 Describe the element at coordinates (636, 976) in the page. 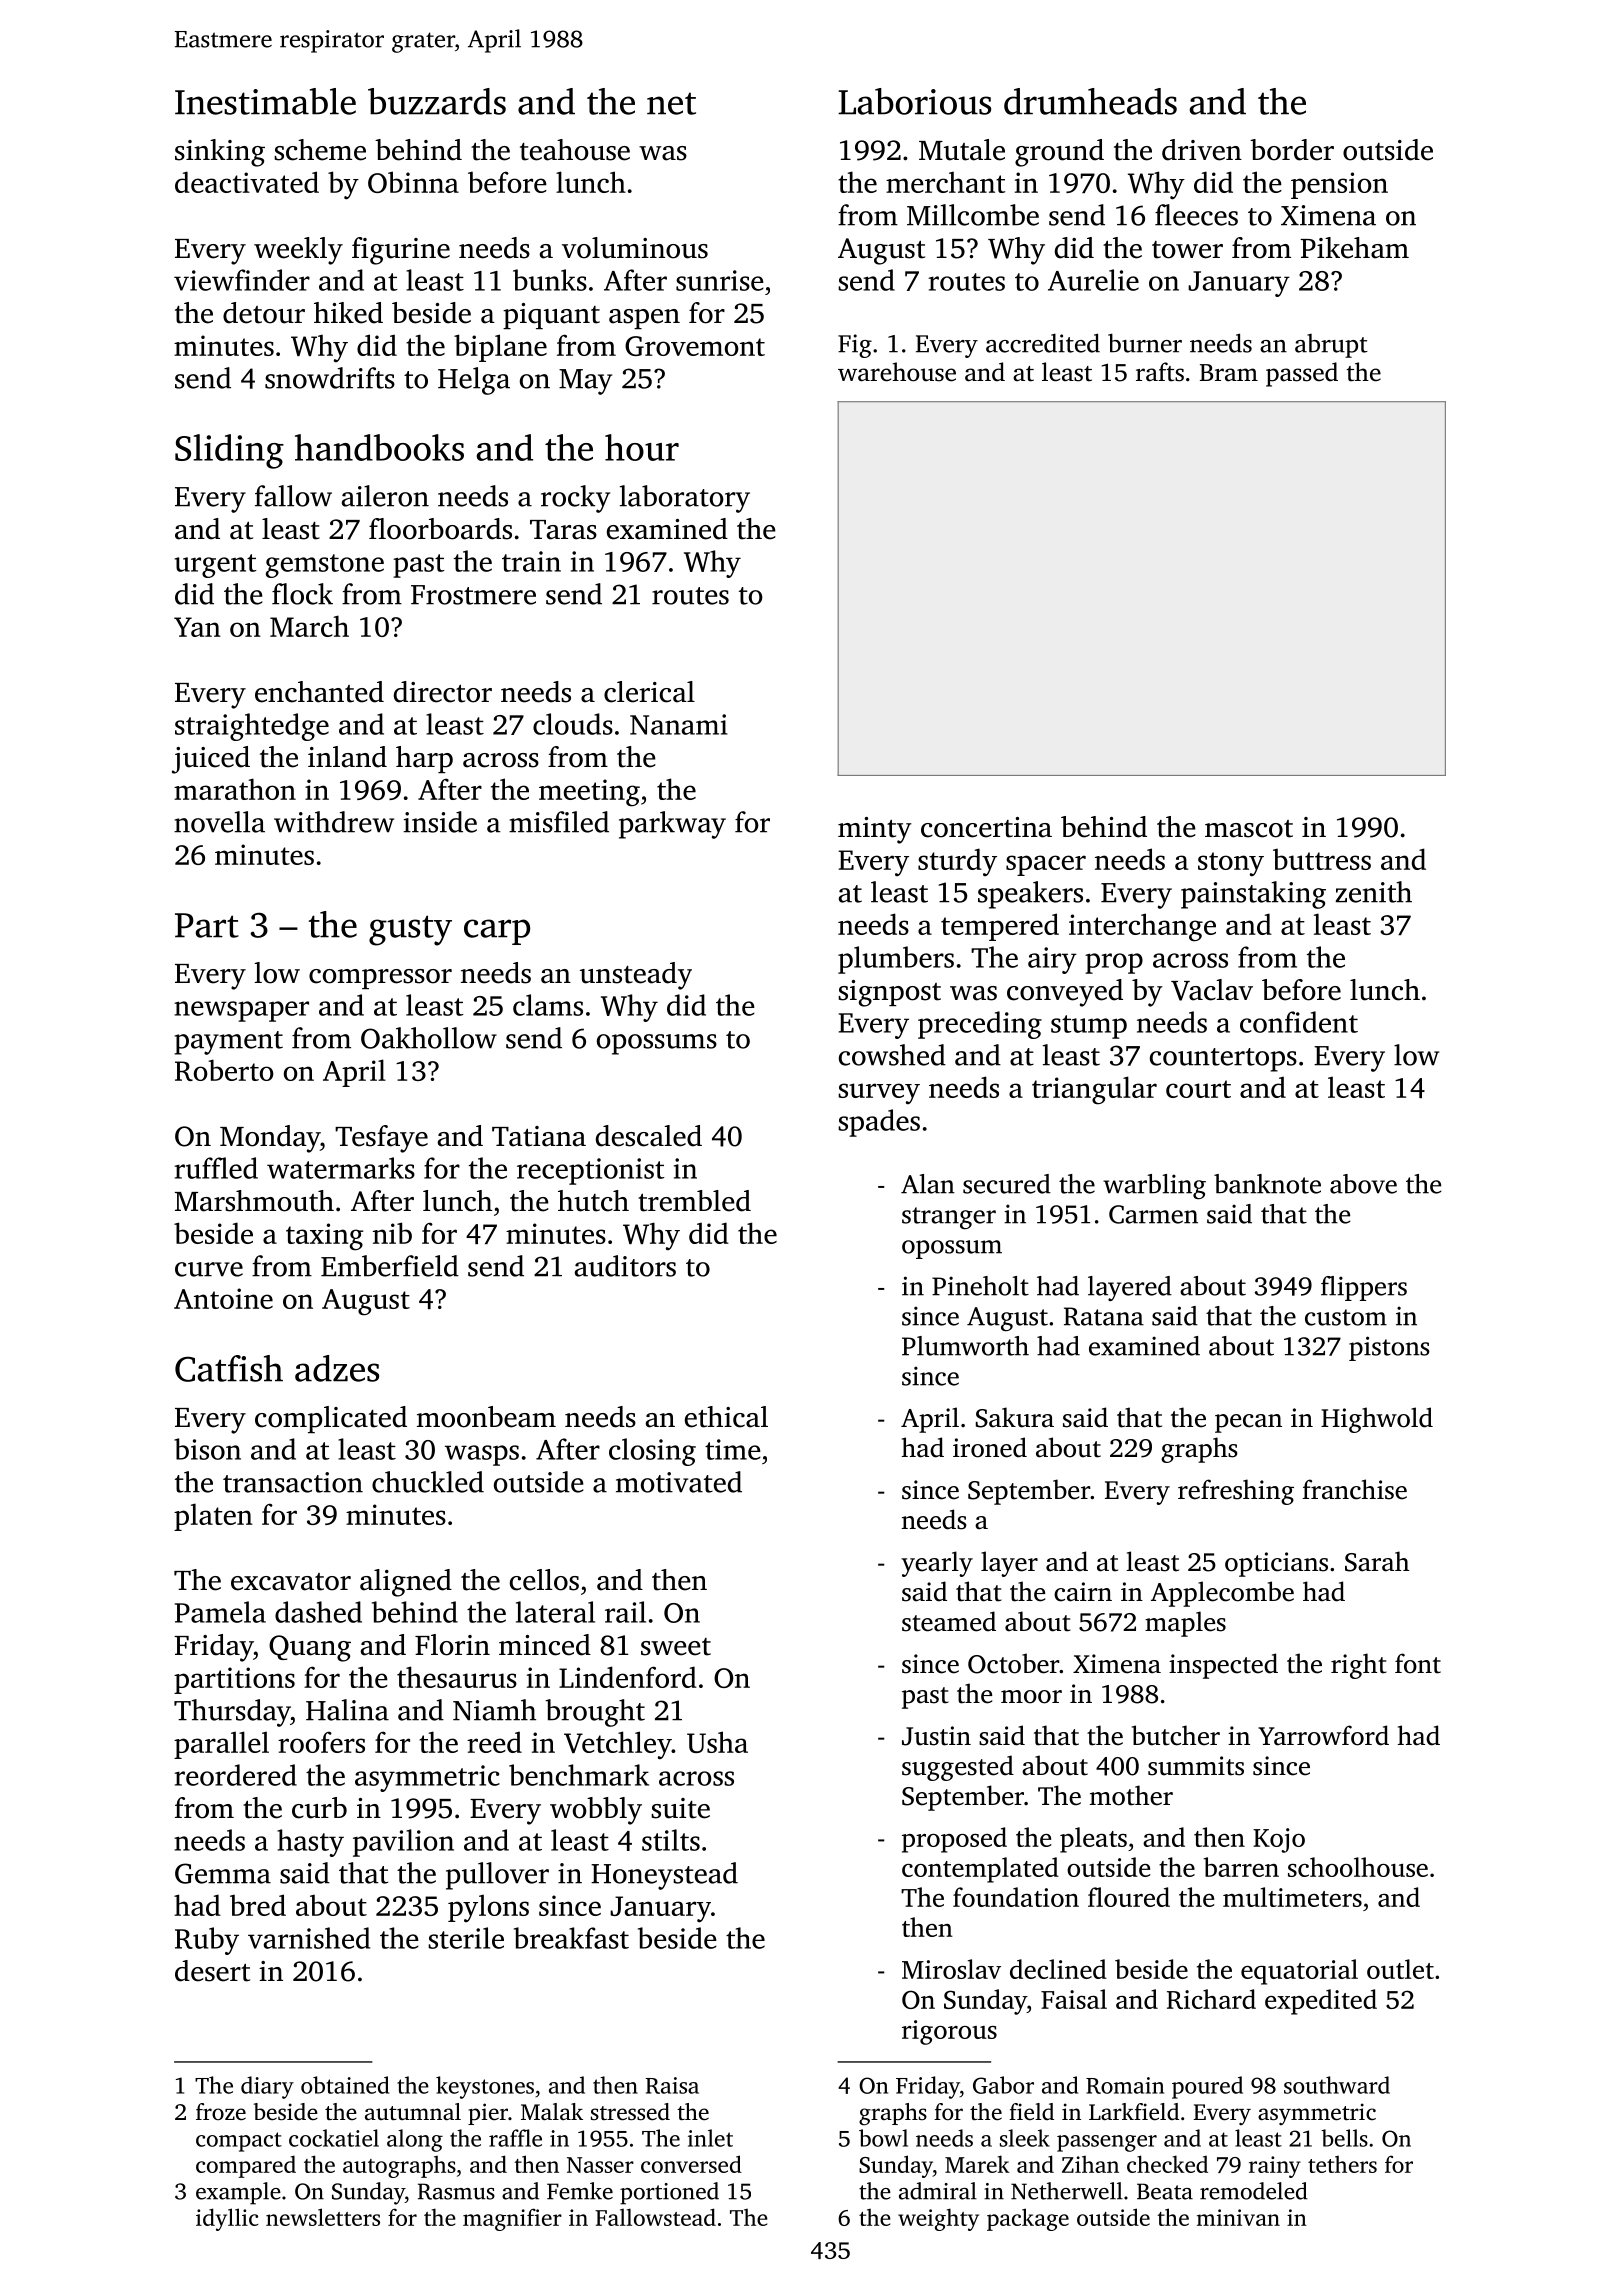

I see `unsteady` at that location.
